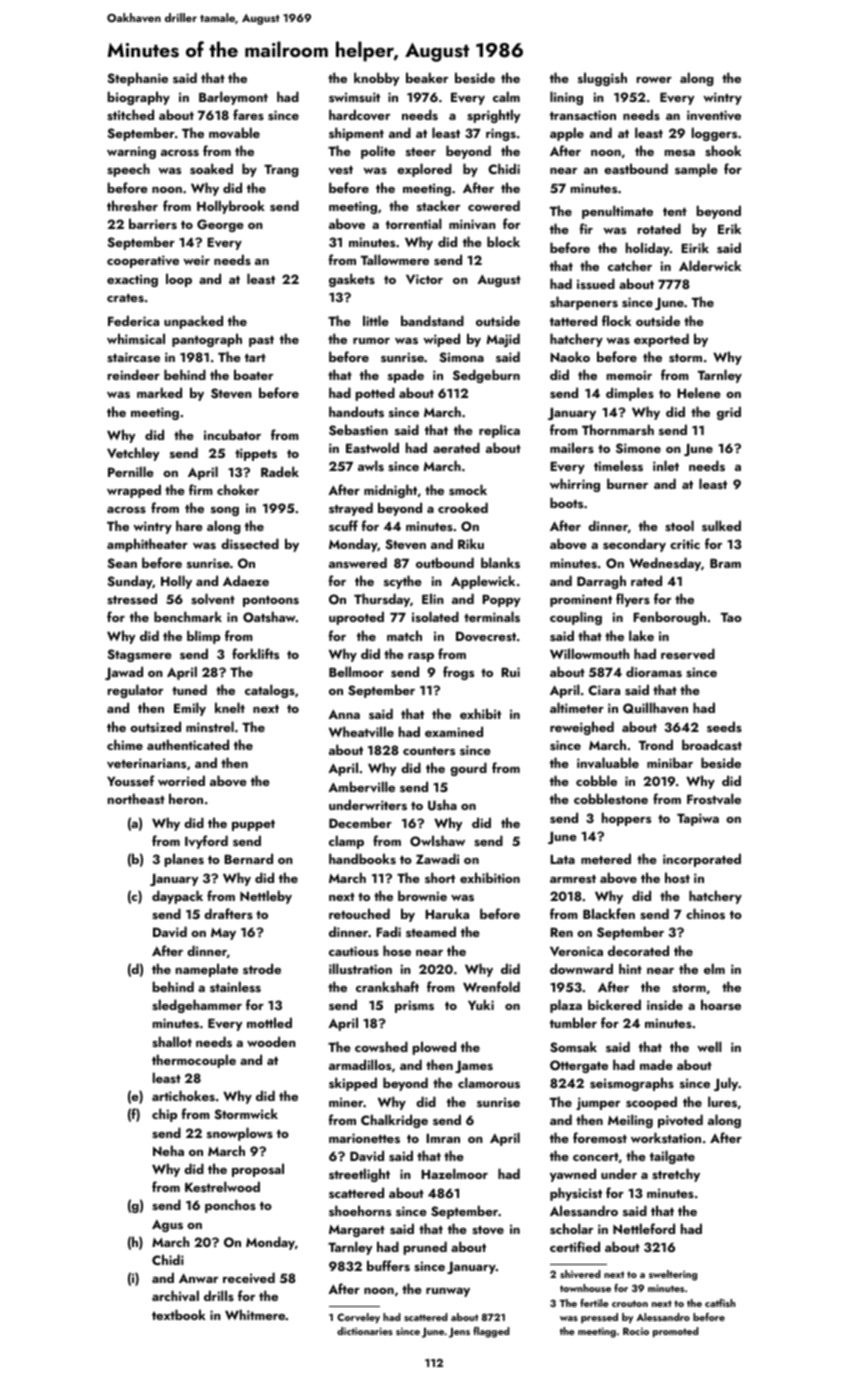 The image size is (849, 1400). I want to click on flagged, so click(491, 1332).
